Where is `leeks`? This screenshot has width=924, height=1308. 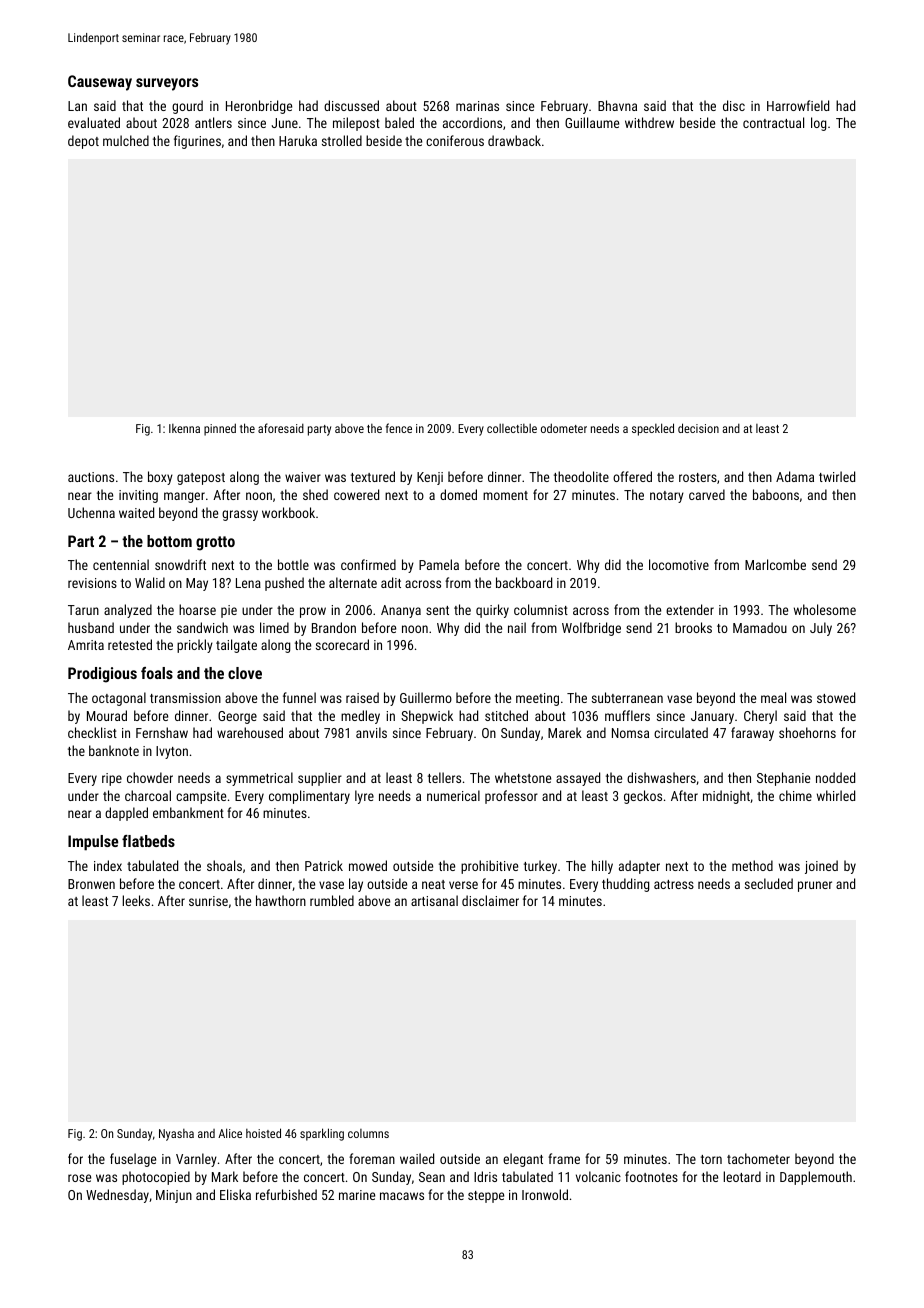 leeks is located at coordinates (136, 900).
